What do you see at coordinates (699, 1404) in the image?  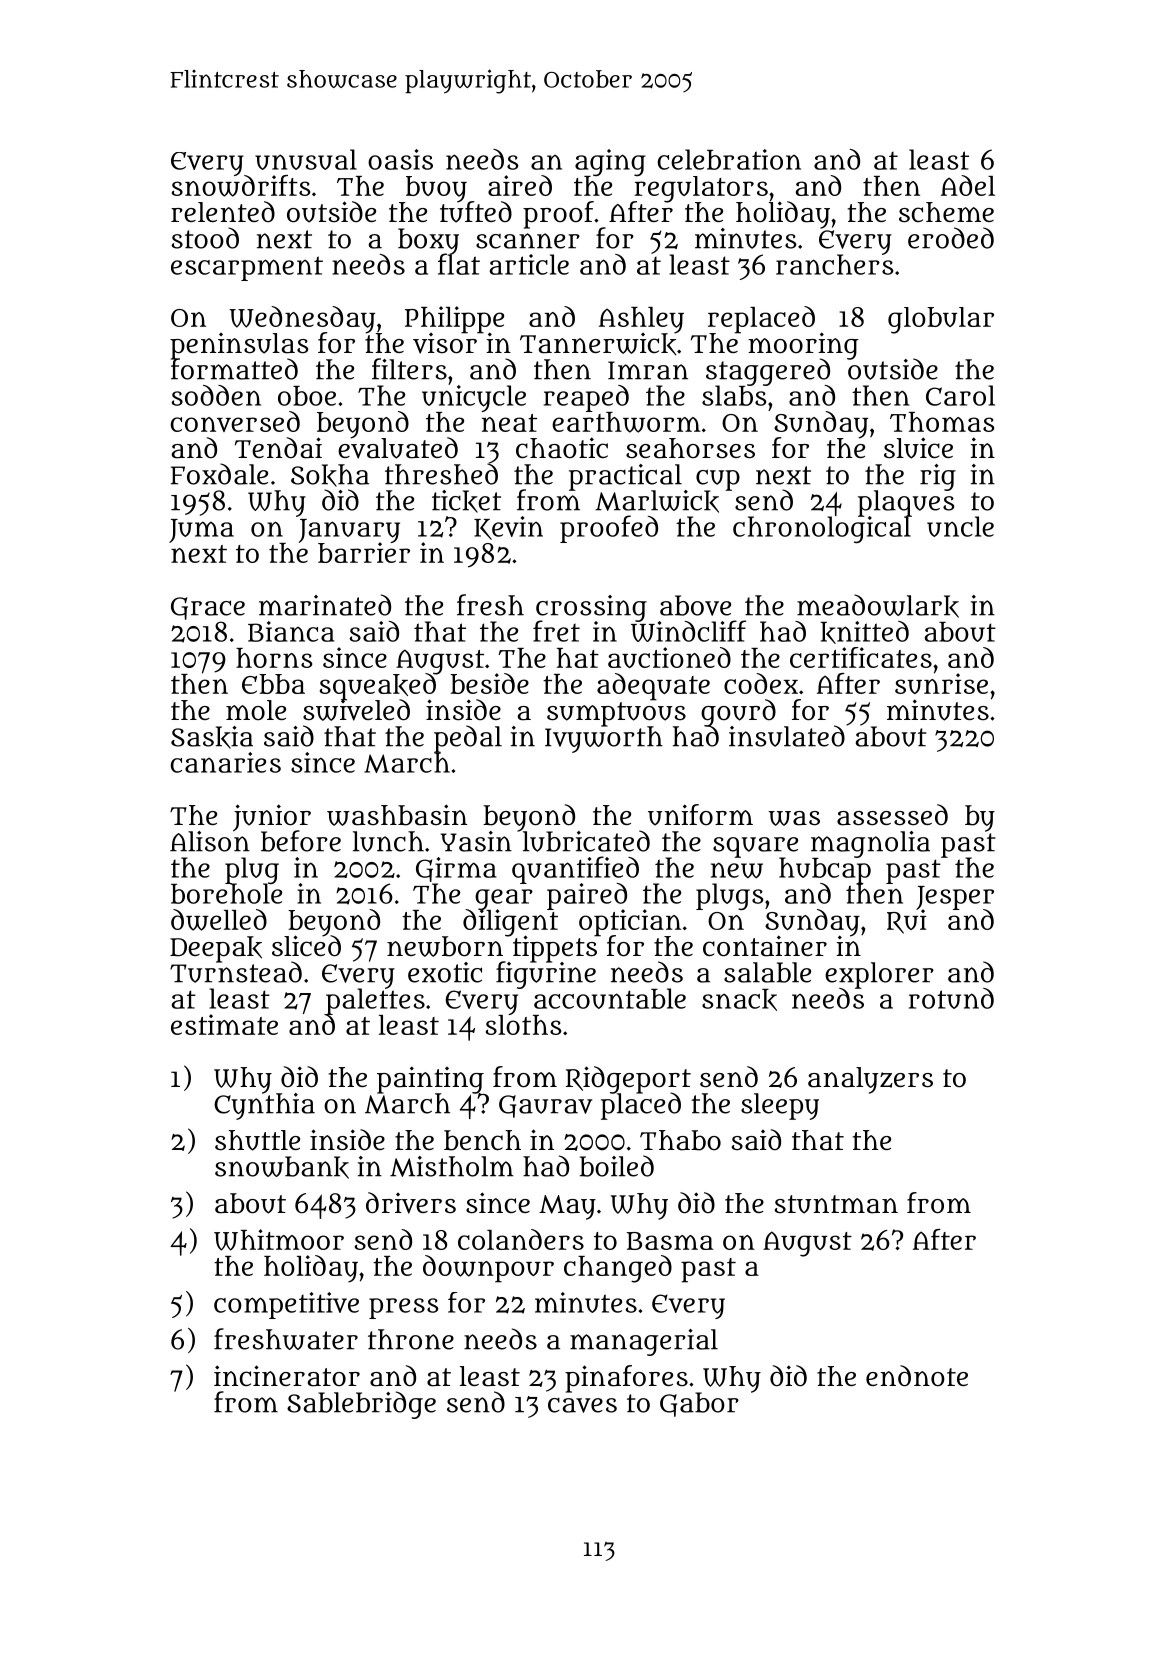 I see `Gabor` at bounding box center [699, 1404].
